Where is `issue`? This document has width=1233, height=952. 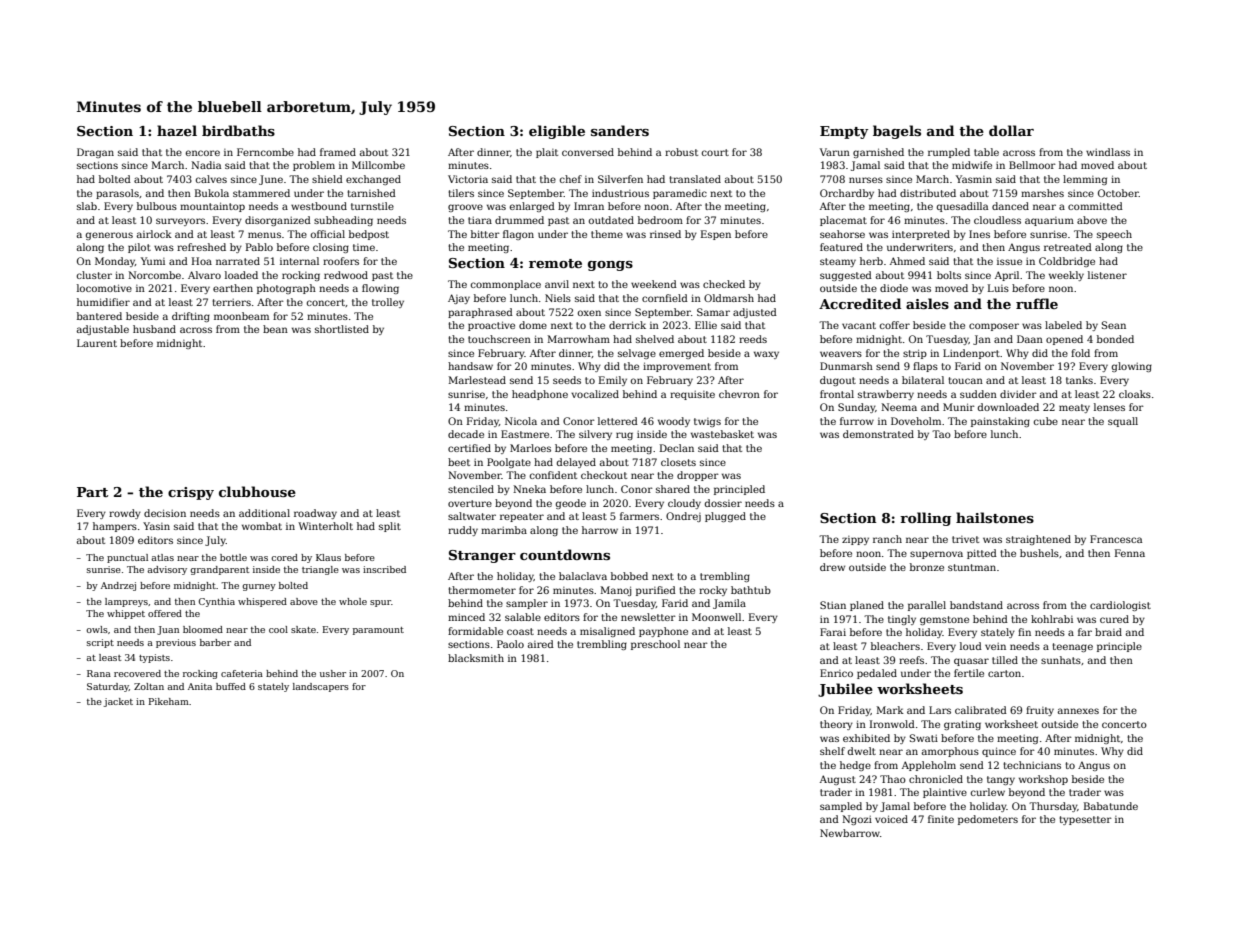 issue is located at coordinates (1009, 261).
